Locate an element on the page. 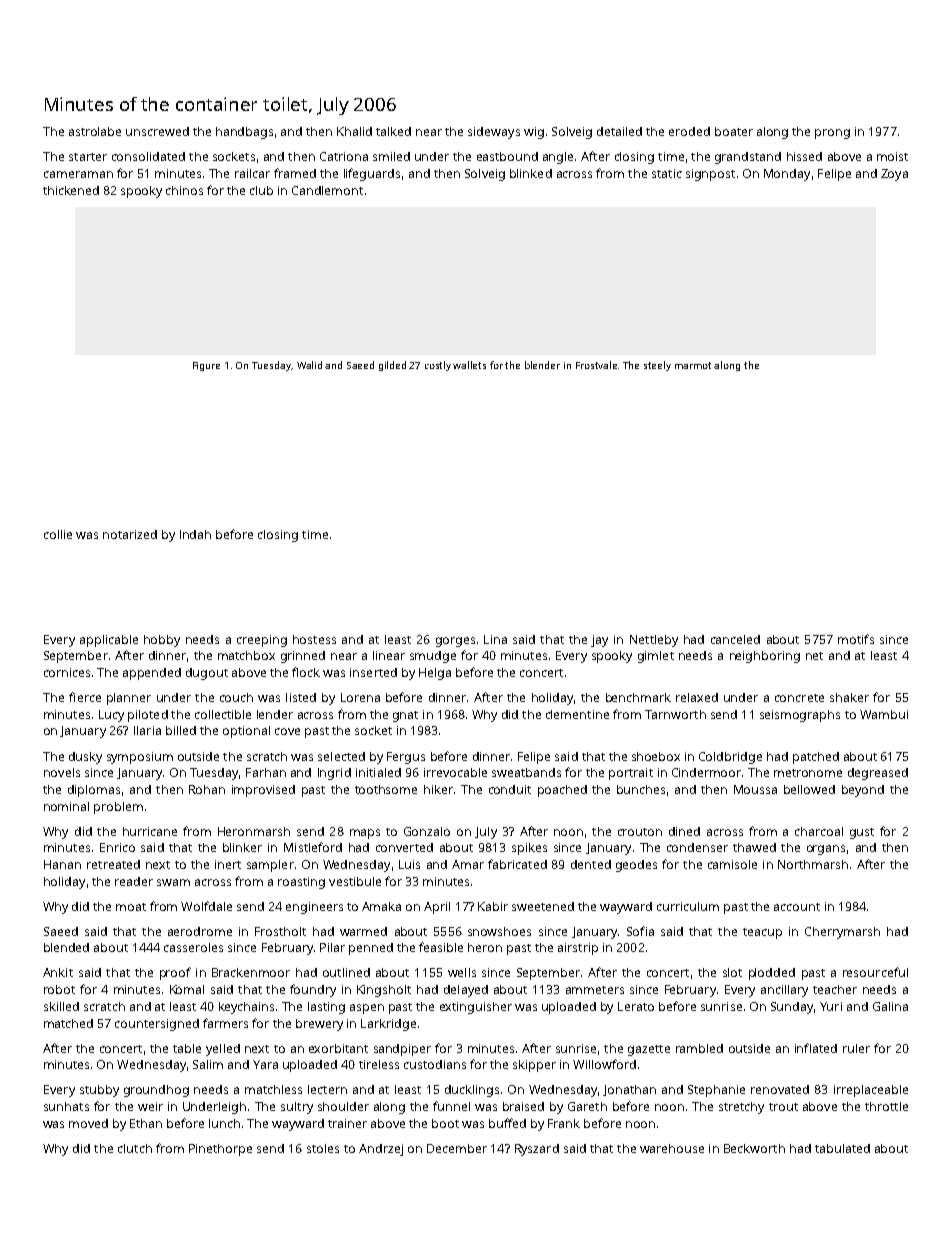 The height and width of the image is (1233, 952). moat is located at coordinates (131, 907).
